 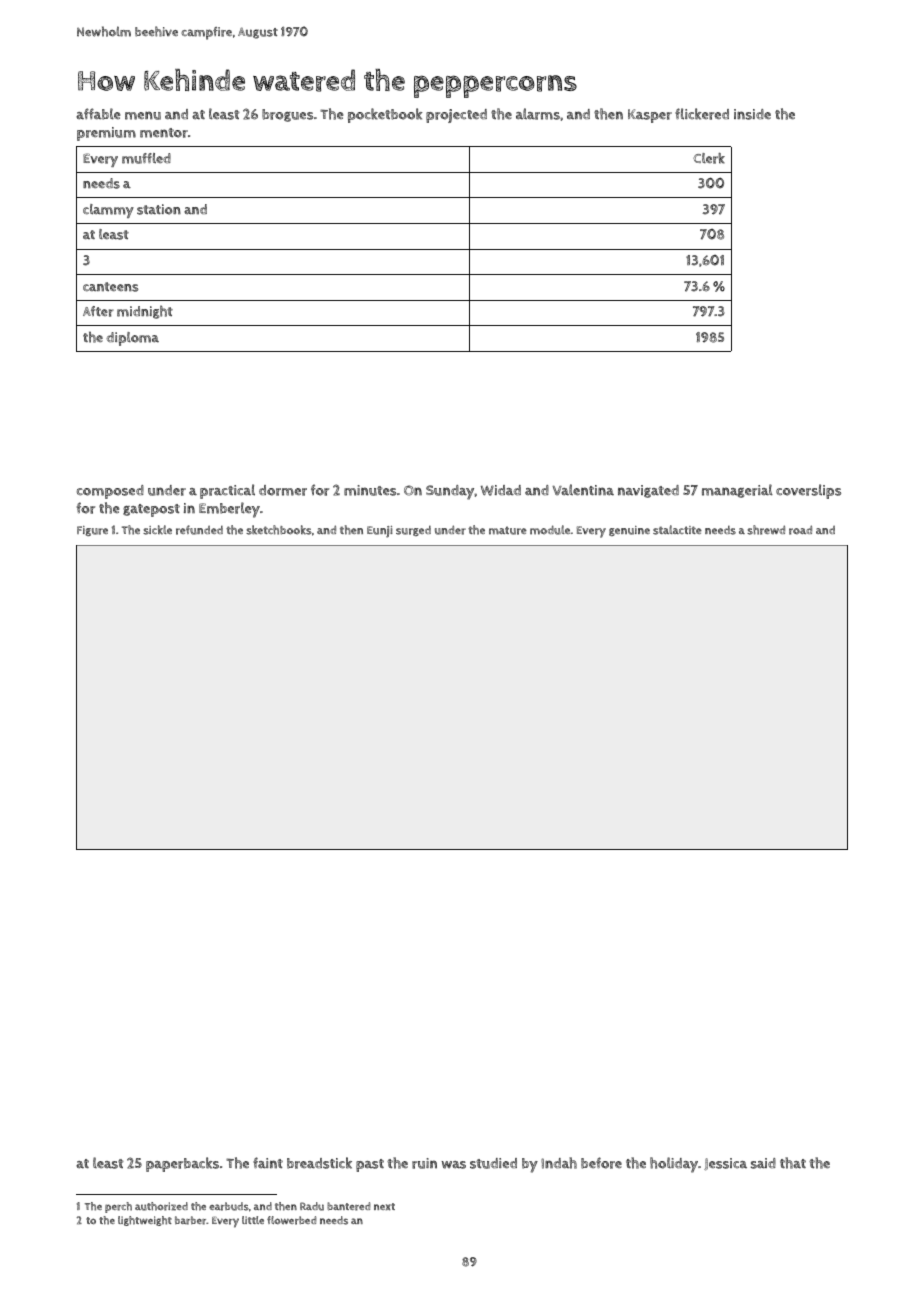 I want to click on Clerk, so click(x=709, y=158).
